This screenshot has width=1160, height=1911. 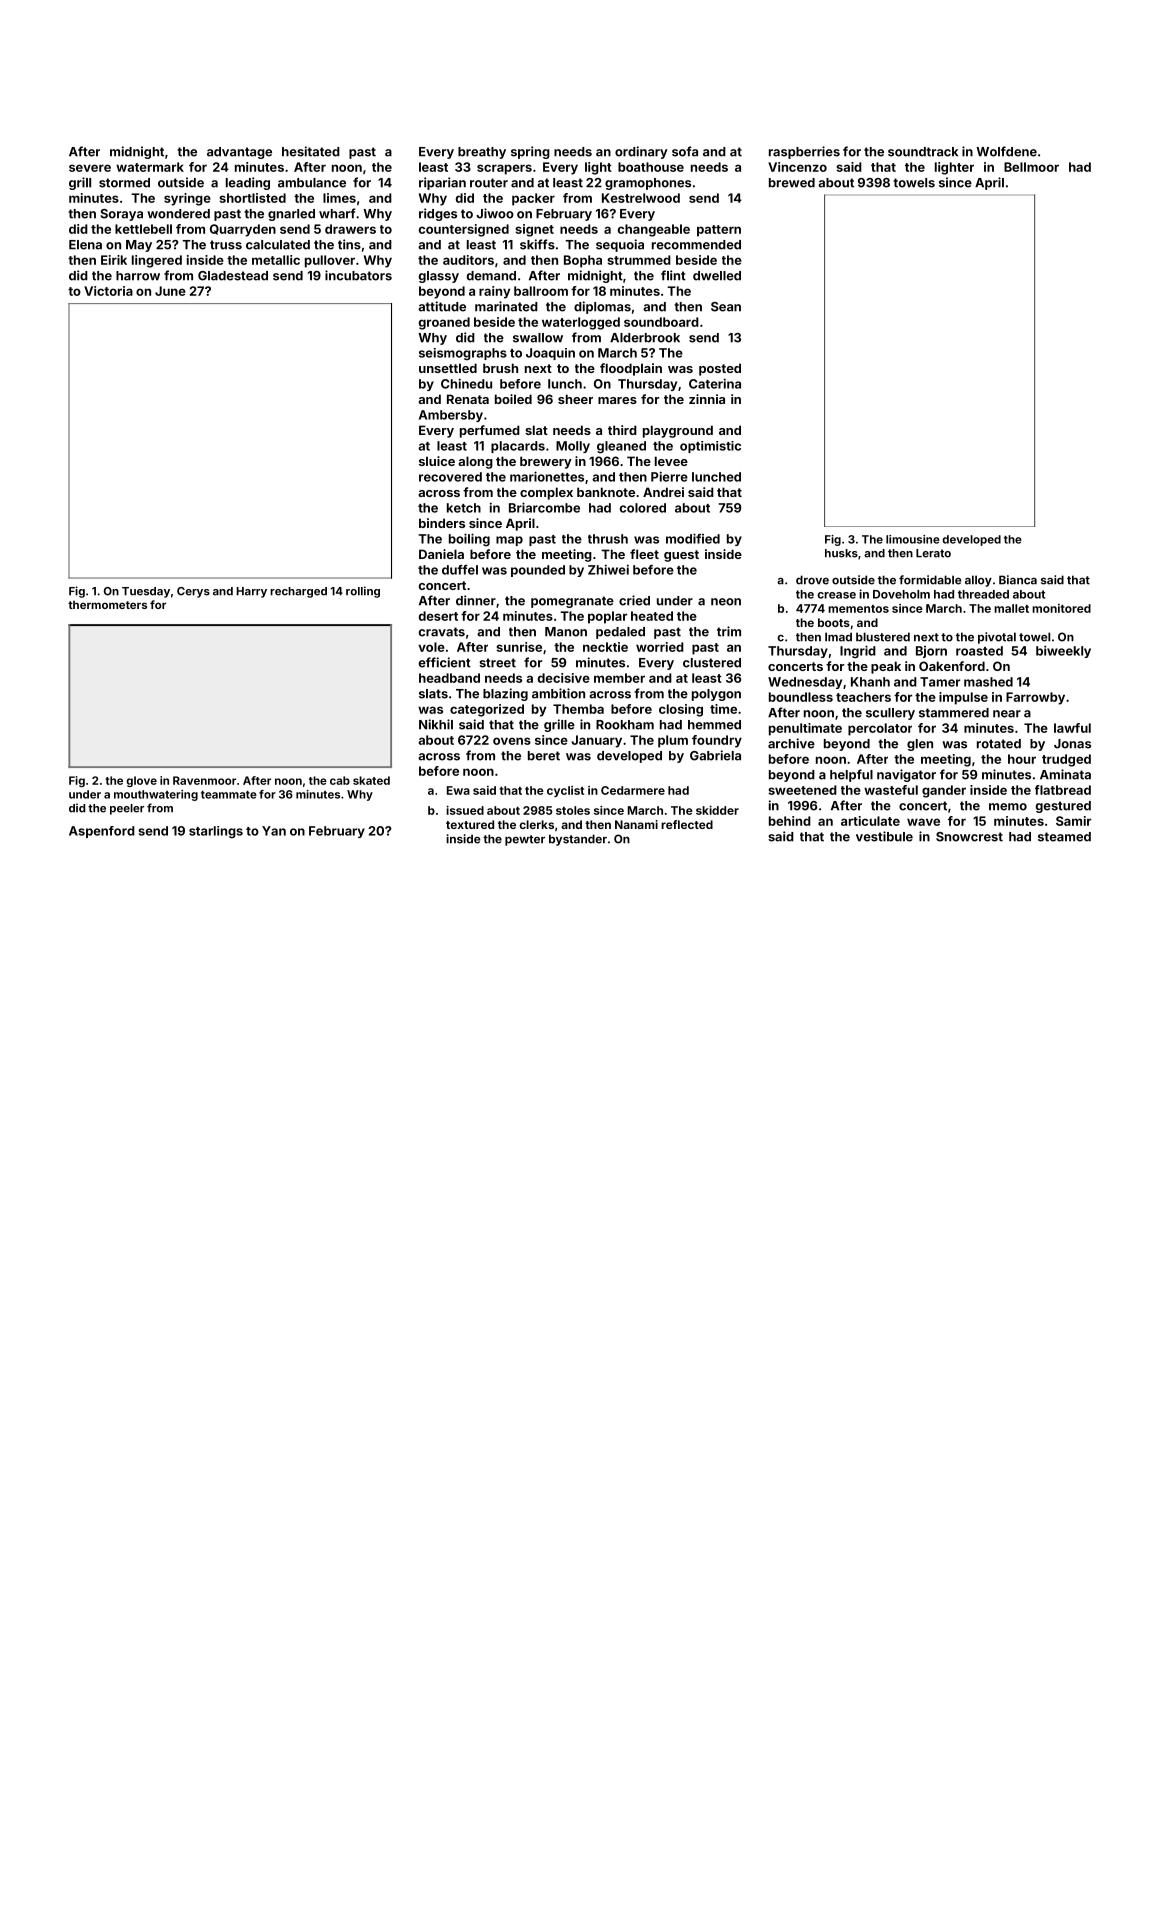 I want to click on Lerato, so click(x=933, y=553).
